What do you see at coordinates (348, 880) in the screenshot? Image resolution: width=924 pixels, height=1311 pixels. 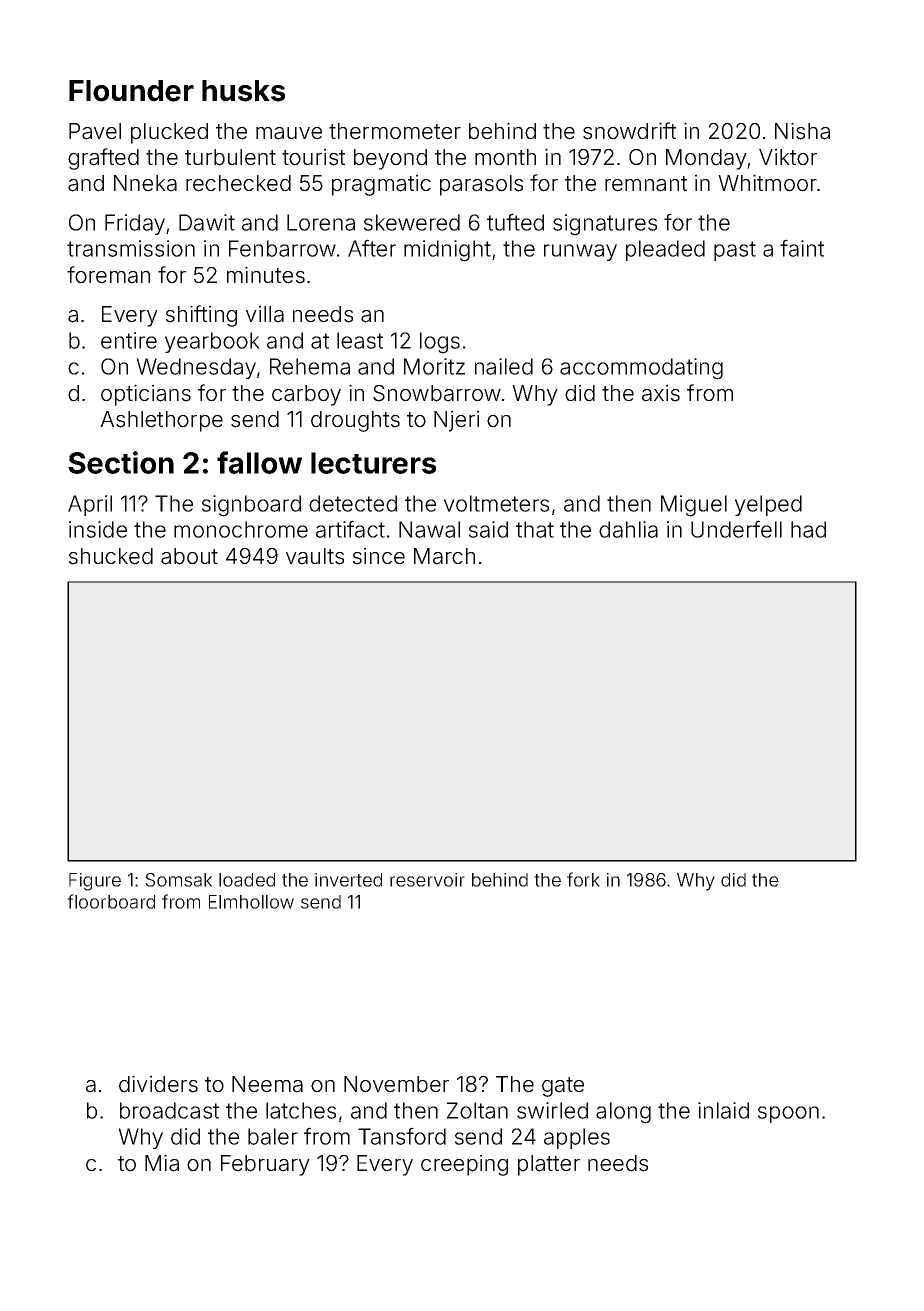 I see `inverted` at bounding box center [348, 880].
